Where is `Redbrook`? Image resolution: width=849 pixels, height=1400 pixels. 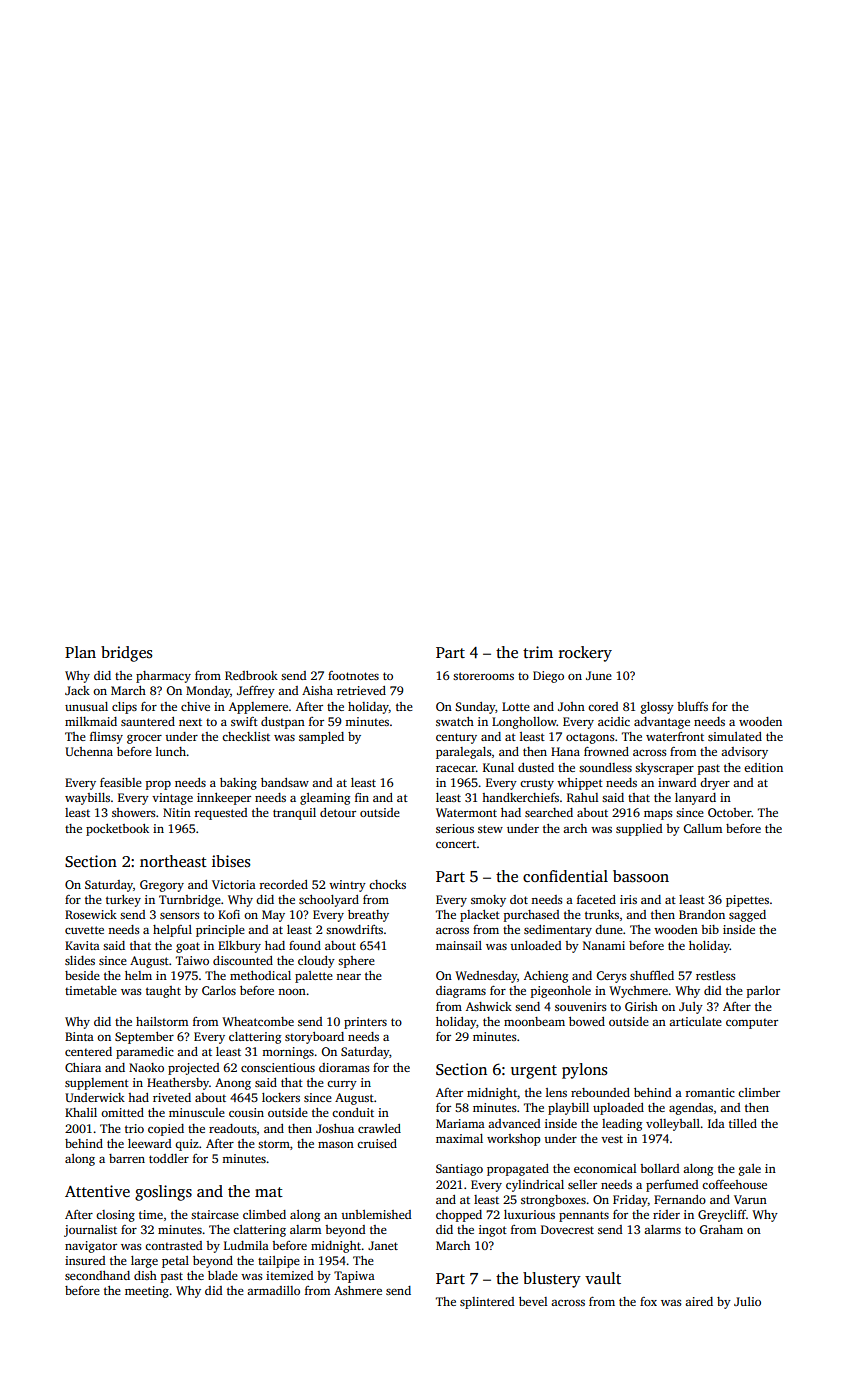
Redbrook is located at coordinates (251, 675).
